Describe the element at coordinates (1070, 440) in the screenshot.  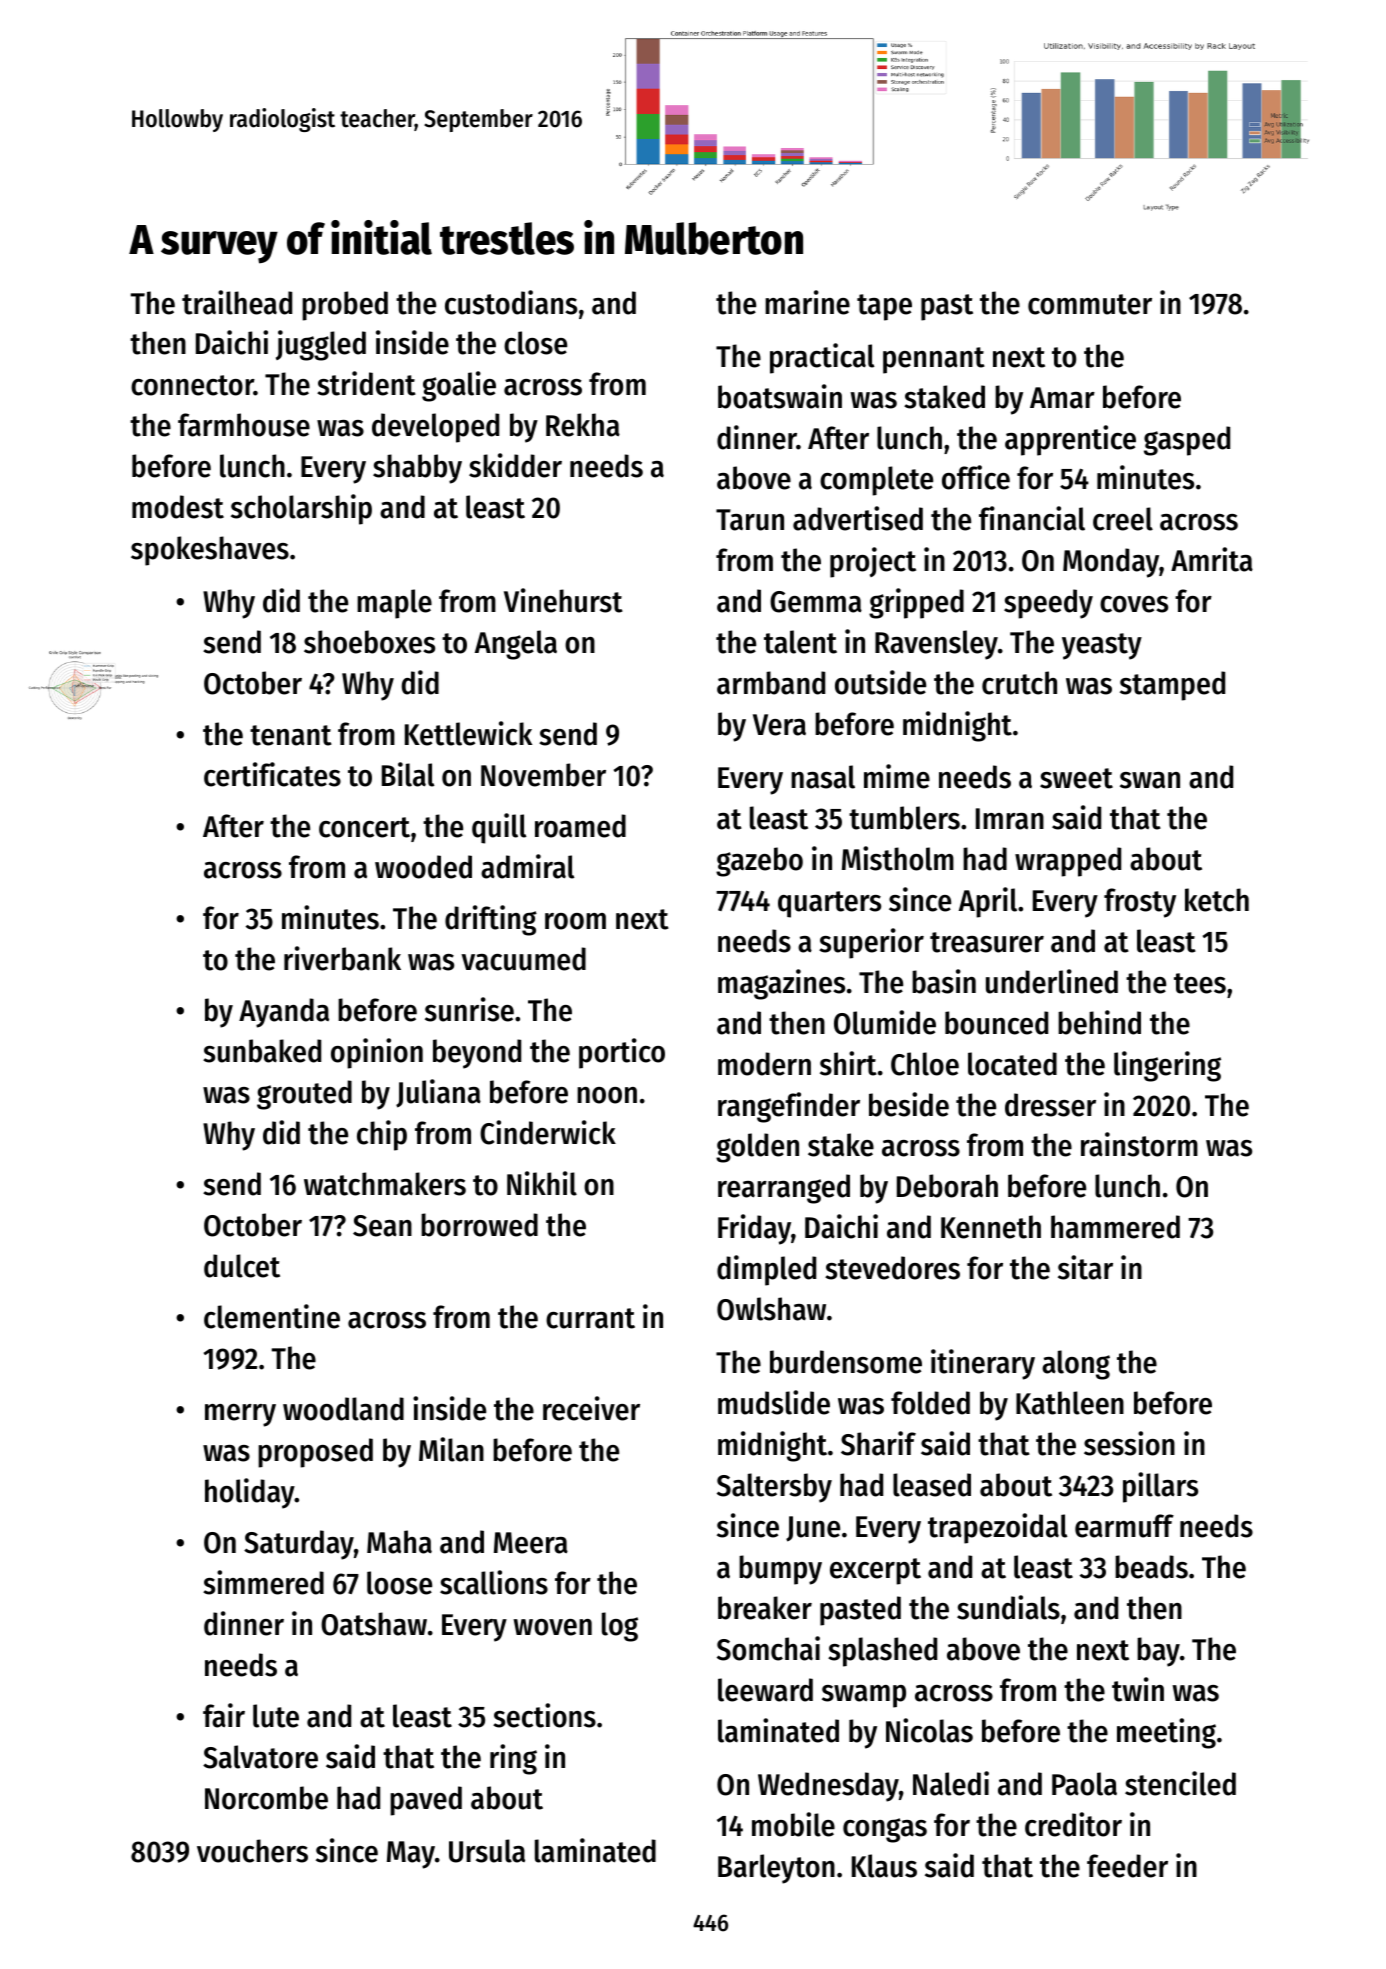
I see `apprentice` at that location.
